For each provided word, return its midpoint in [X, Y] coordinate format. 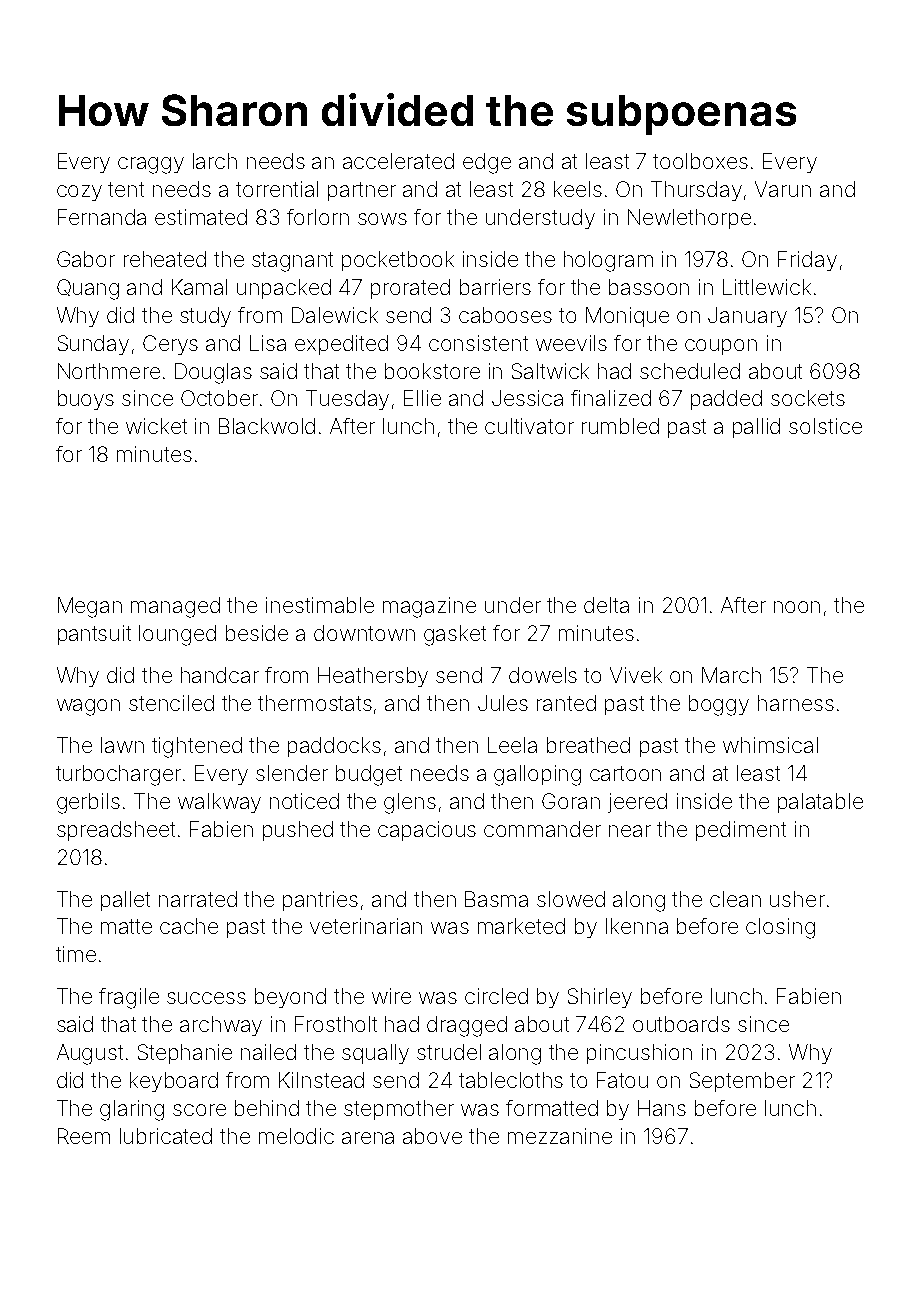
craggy [151, 165]
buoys [86, 400]
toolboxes [700, 161]
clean [735, 899]
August [90, 1054]
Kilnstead [321, 1080]
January [747, 317]
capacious [427, 831]
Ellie [422, 398]
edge [487, 163]
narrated [198, 899]
